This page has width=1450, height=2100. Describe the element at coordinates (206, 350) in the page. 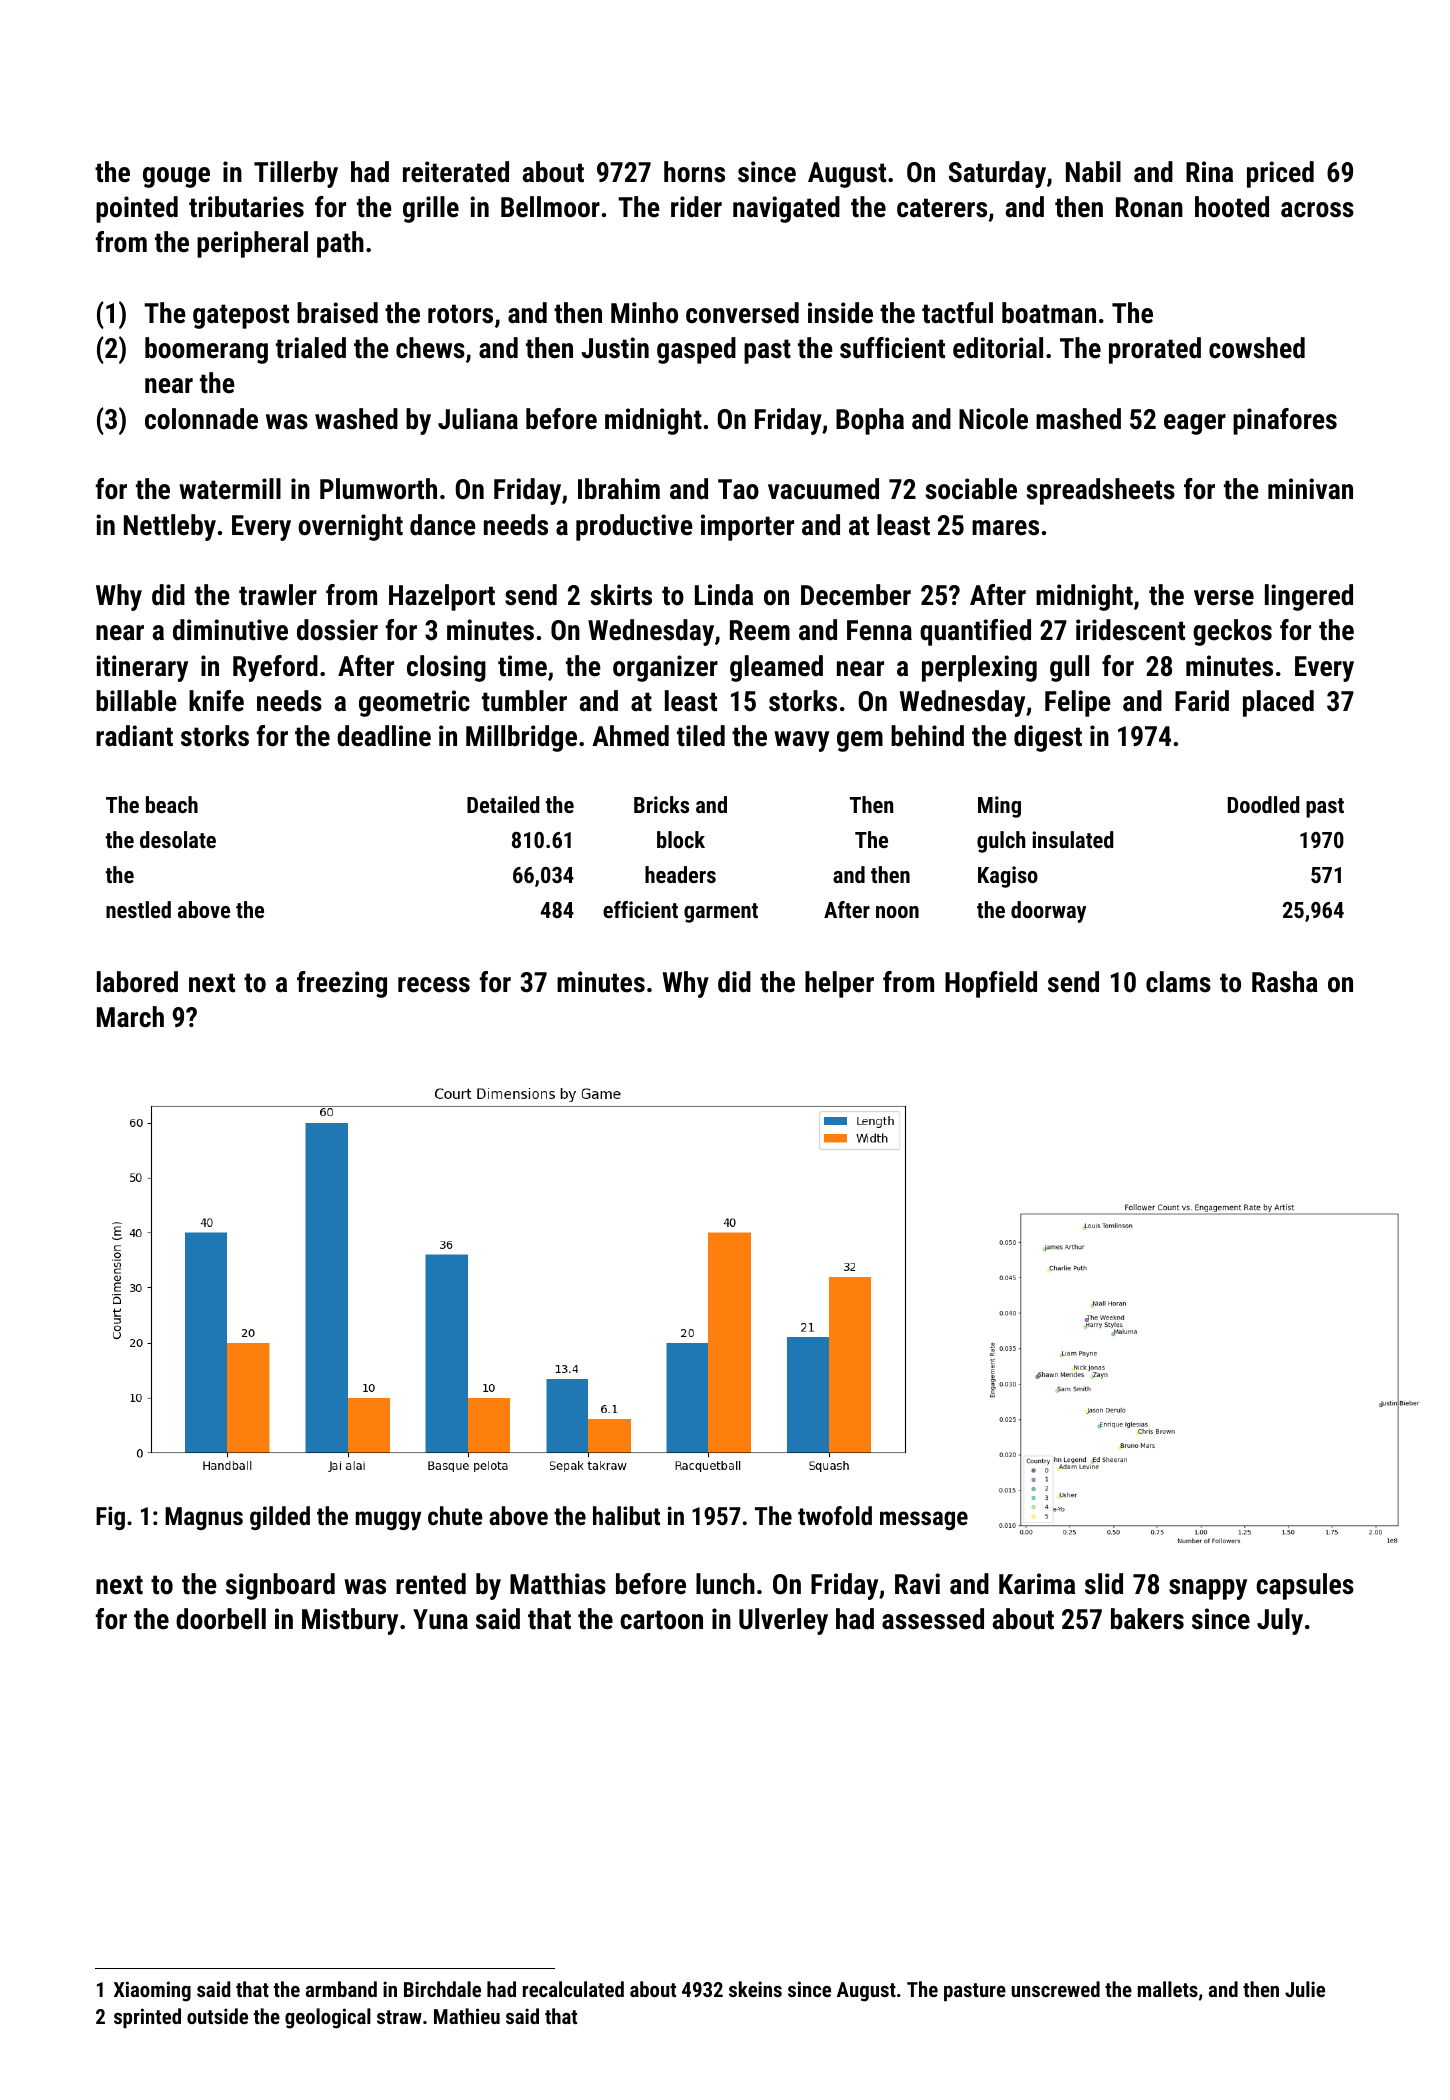

I see `boomerang` at that location.
